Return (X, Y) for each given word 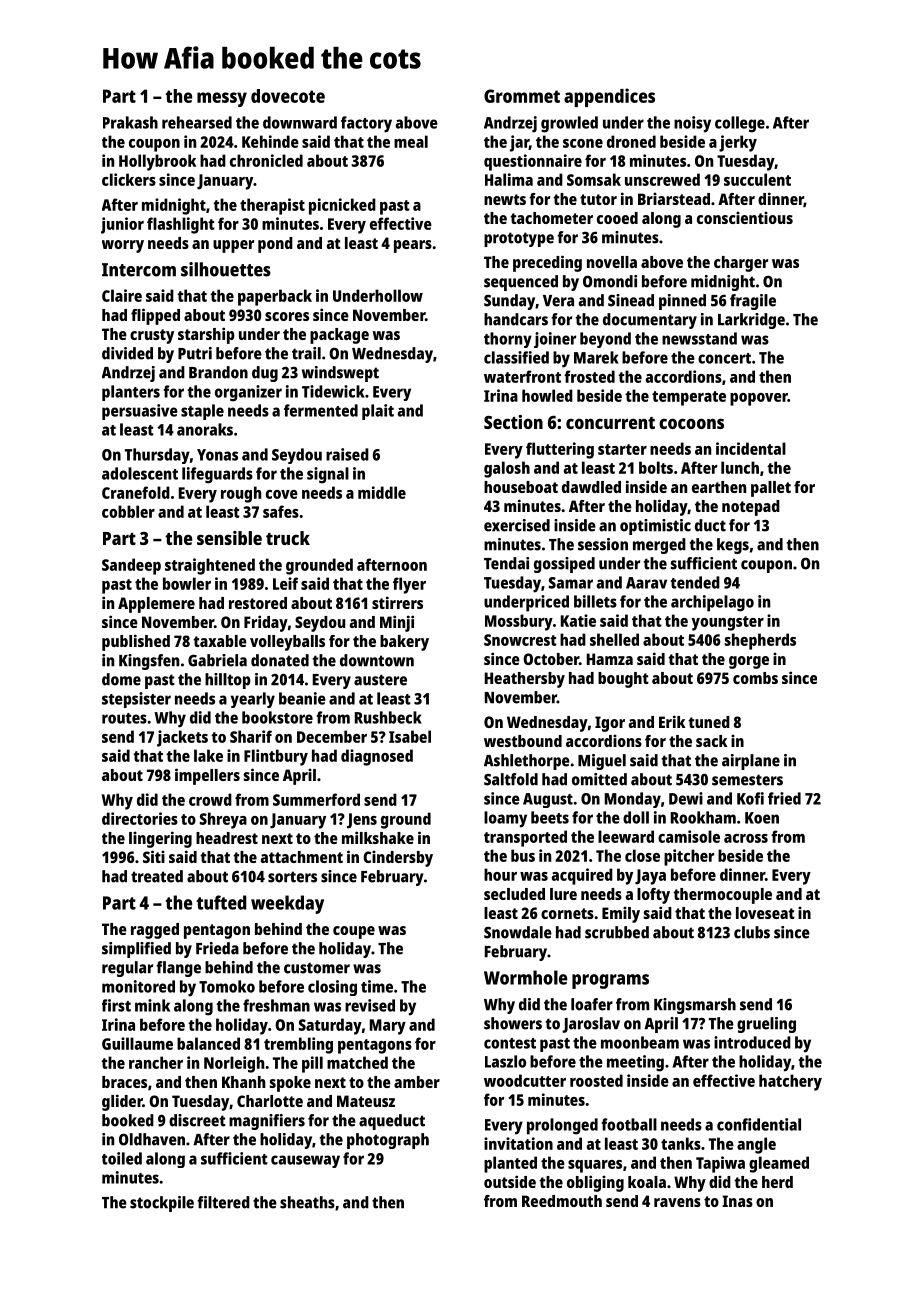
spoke (290, 1084)
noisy (692, 124)
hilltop (228, 681)
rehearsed (197, 122)
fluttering (560, 450)
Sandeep (131, 566)
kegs (733, 546)
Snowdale (518, 932)
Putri (195, 353)
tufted (221, 902)
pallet (771, 489)
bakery (404, 643)
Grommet (522, 96)
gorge (749, 662)
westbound (523, 741)
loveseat (765, 913)
